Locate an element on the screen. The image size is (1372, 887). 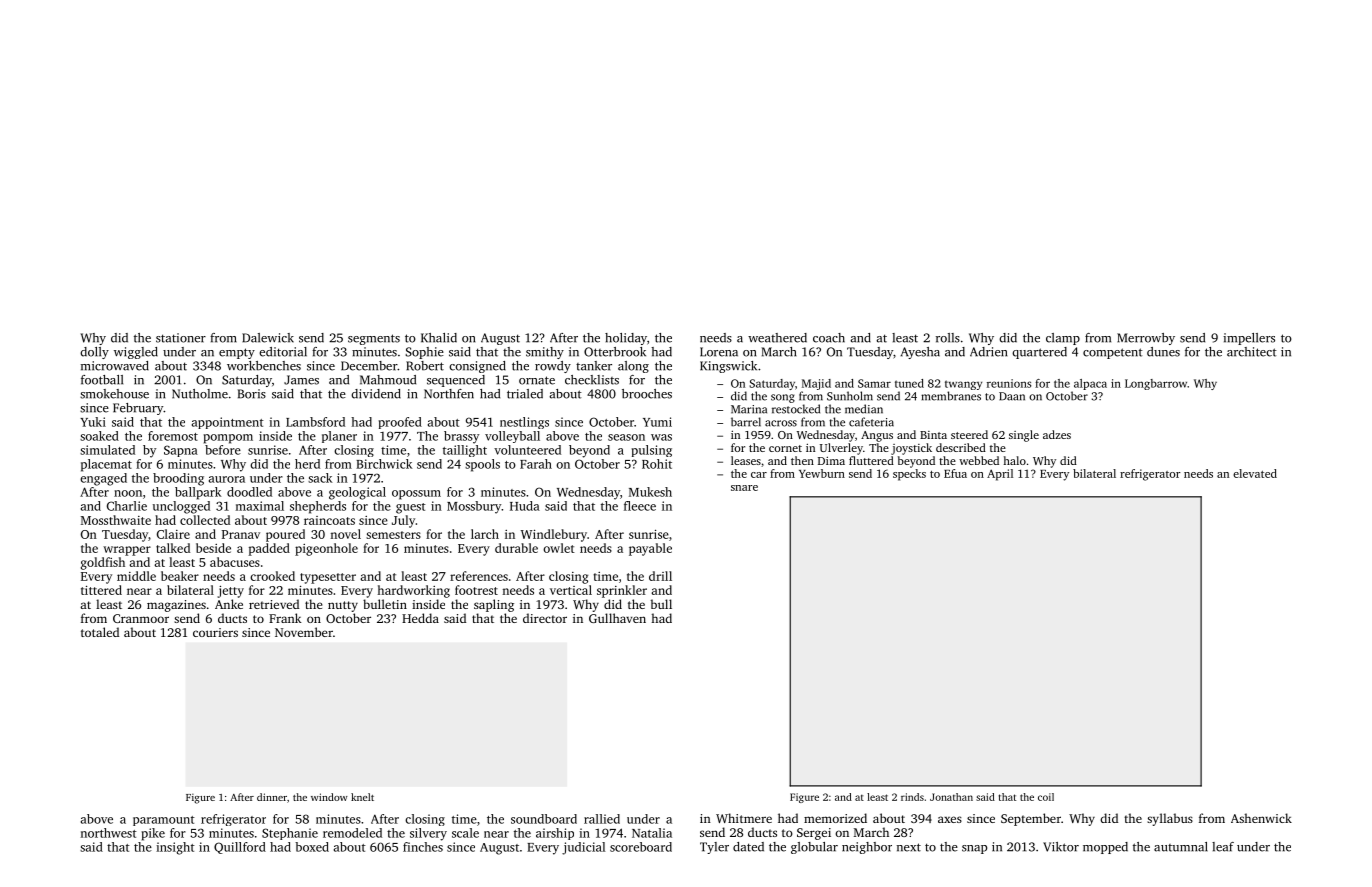
elevated is located at coordinates (1255, 473).
